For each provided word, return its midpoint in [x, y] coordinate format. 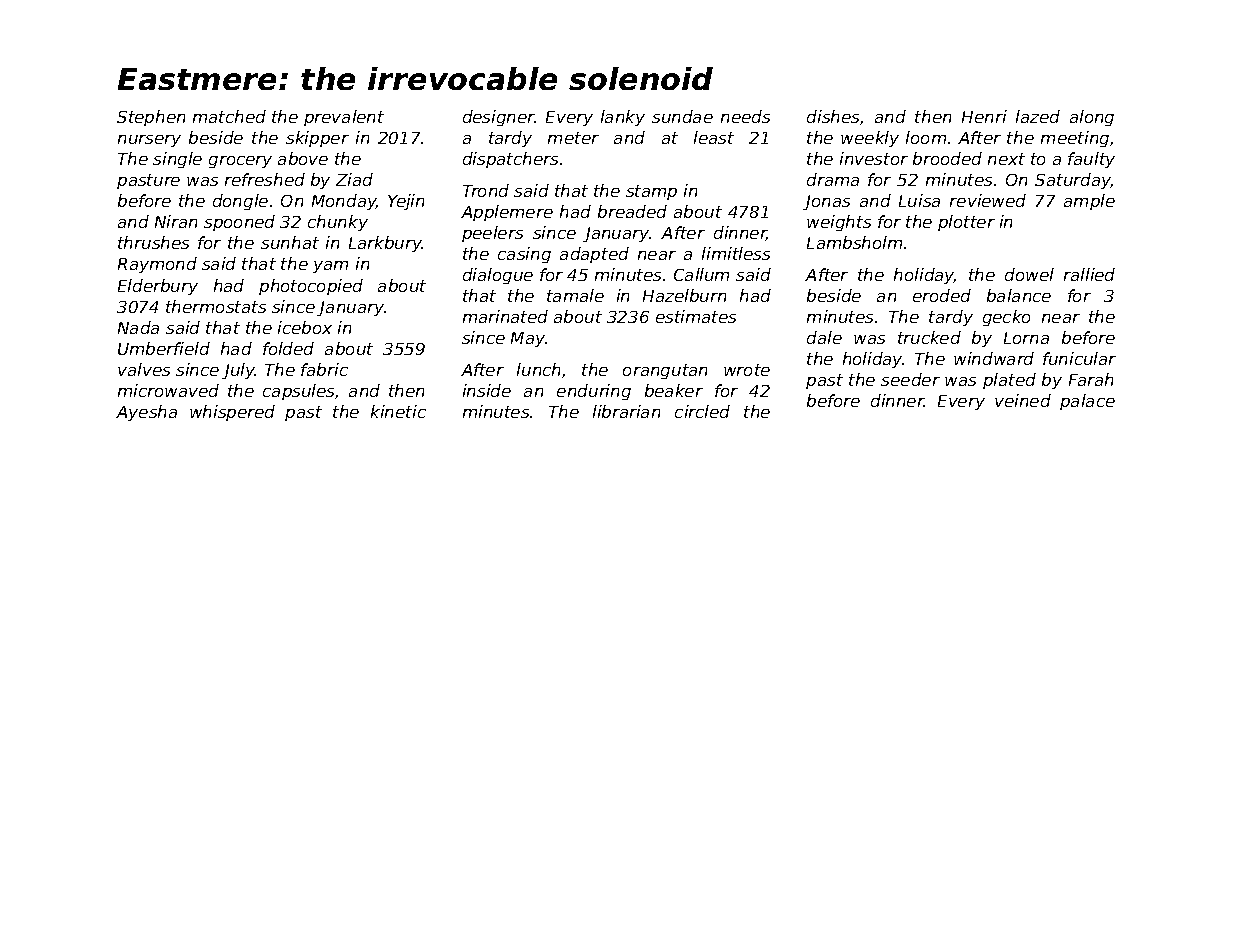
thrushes [153, 242]
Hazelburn [684, 295]
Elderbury [158, 287]
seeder [910, 379]
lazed [1038, 116]
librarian [626, 411]
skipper [317, 139]
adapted [594, 255]
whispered [232, 413]
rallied [1089, 274]
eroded [942, 295]
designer [499, 118]
